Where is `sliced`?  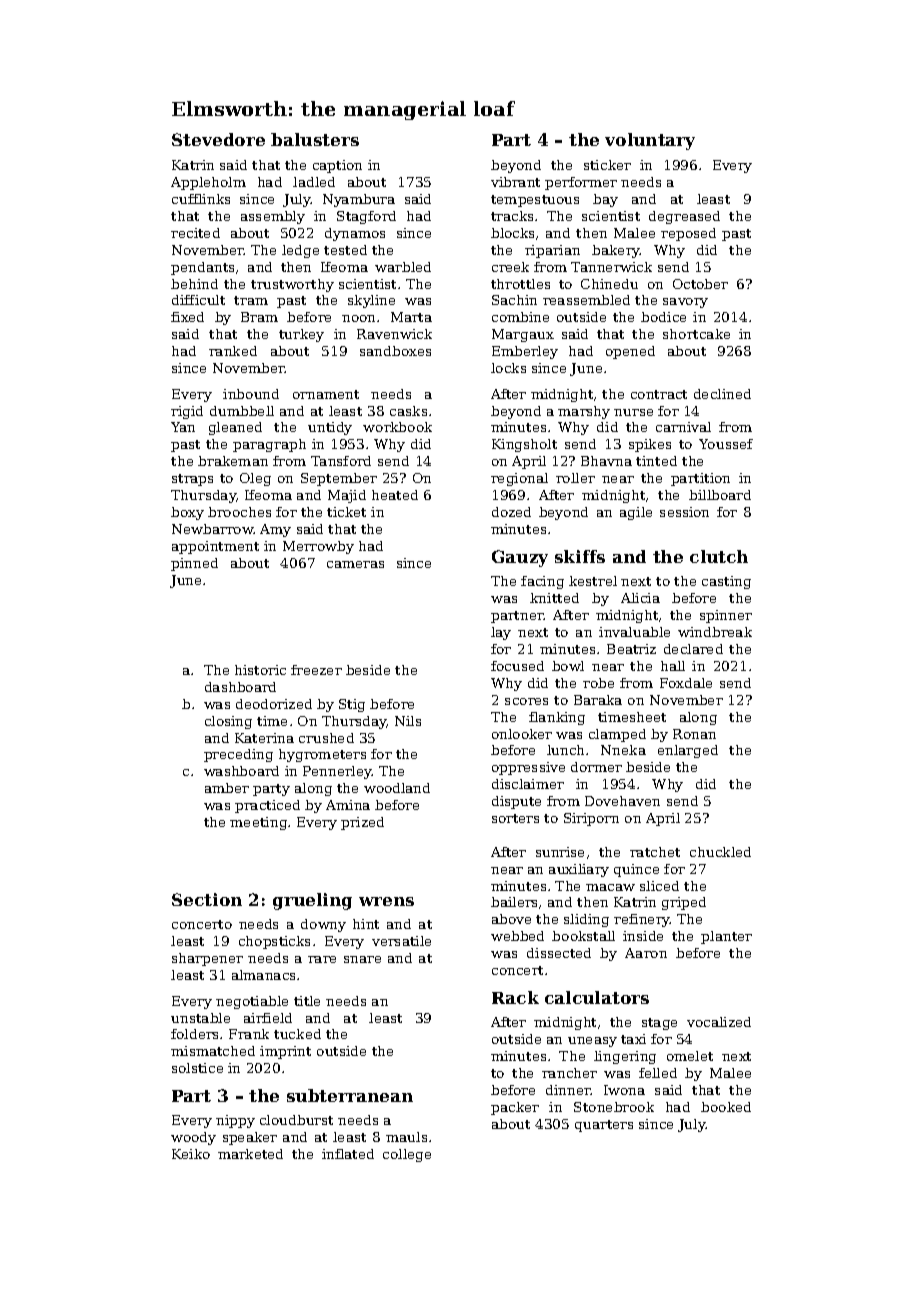 sliced is located at coordinates (659, 886).
